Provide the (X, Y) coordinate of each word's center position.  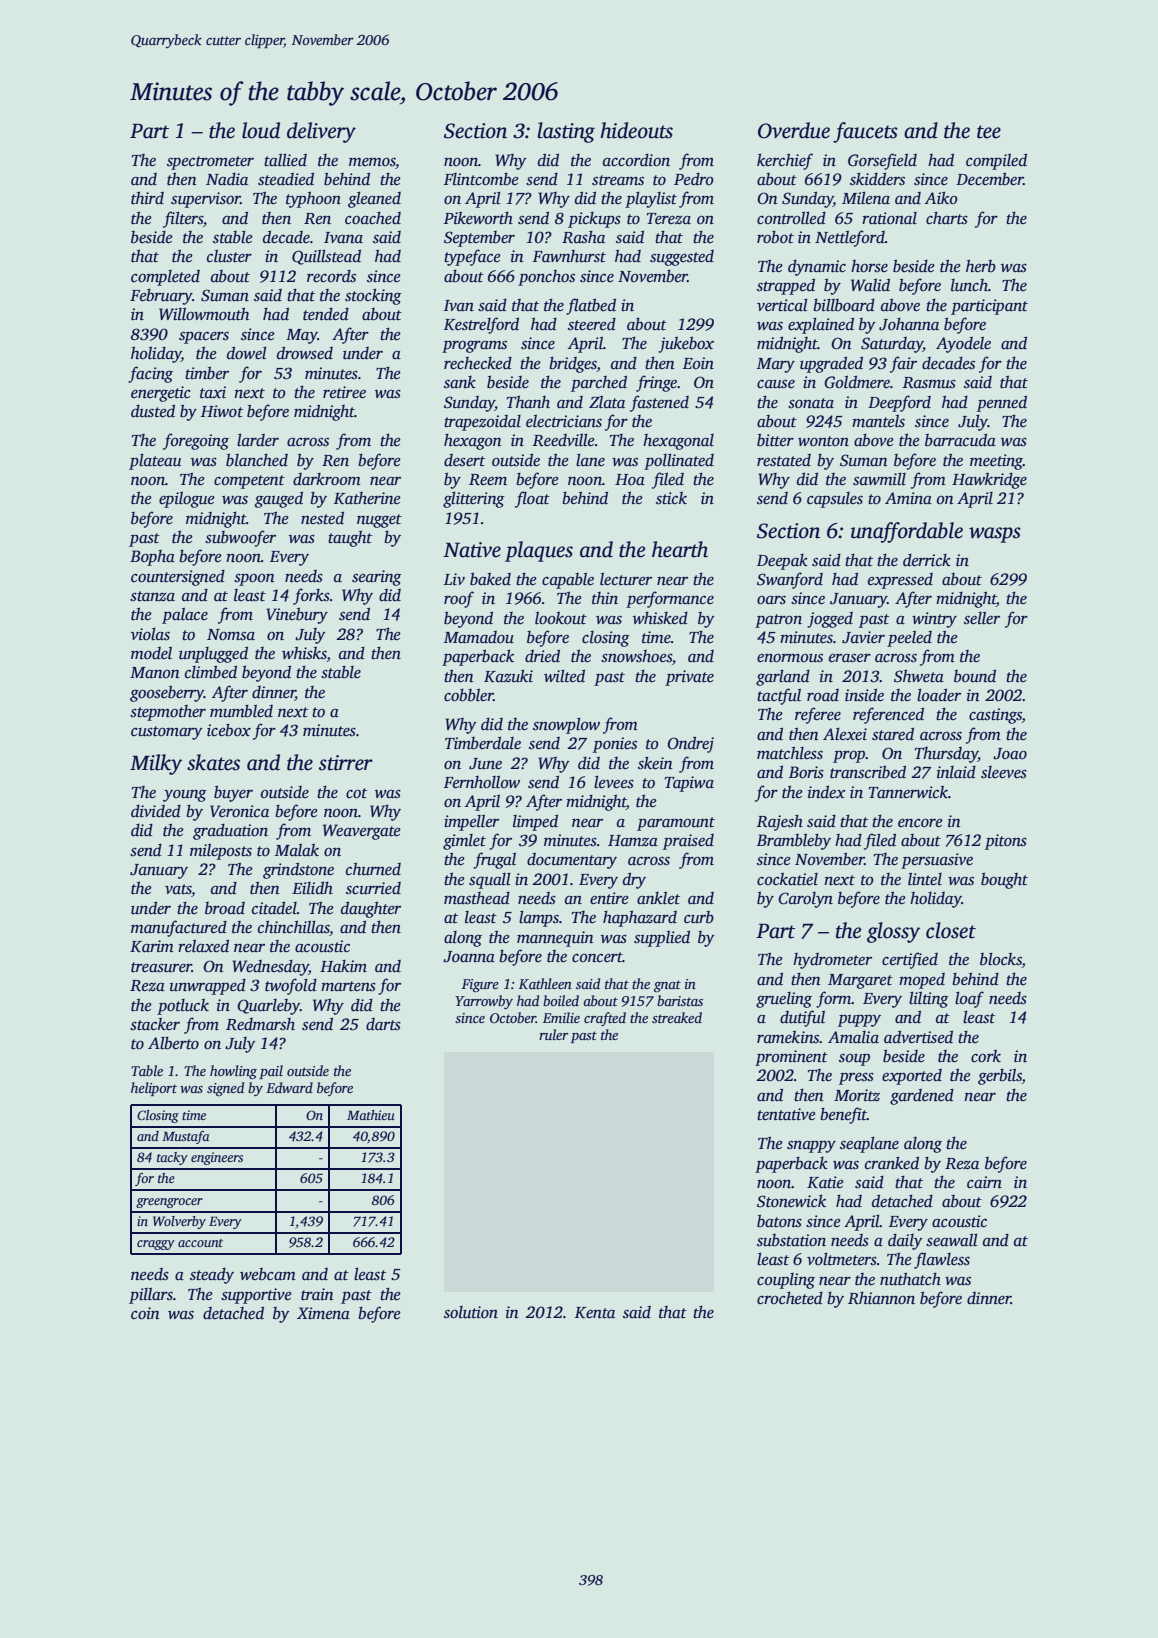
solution (471, 1312)
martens (348, 986)
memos (372, 162)
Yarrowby (484, 1002)
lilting (929, 999)
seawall (952, 1240)
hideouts (636, 130)
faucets (865, 132)
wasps (995, 535)
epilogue (187, 500)
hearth (680, 549)
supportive (256, 1296)
